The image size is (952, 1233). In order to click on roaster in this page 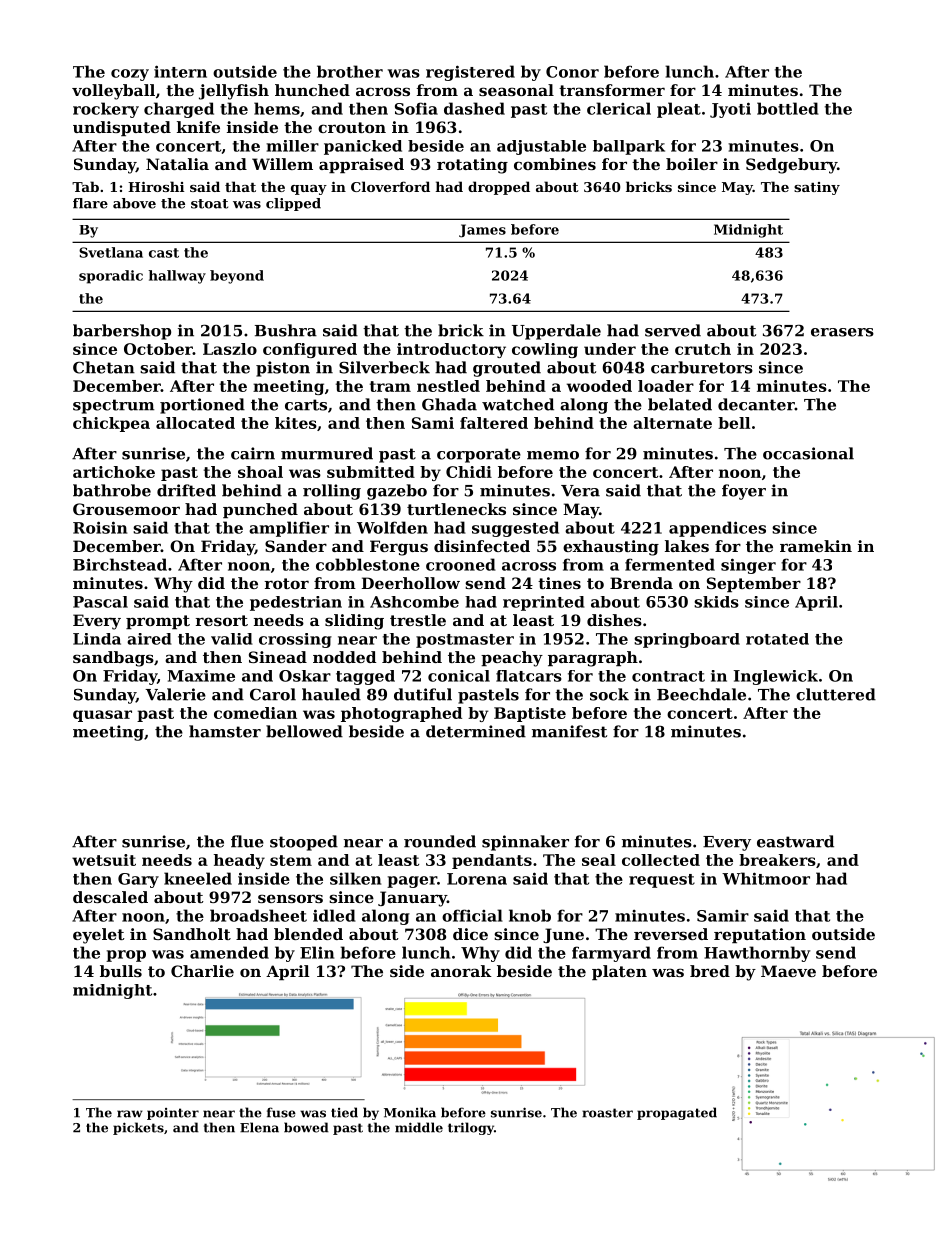, I will do `click(607, 1113)`.
